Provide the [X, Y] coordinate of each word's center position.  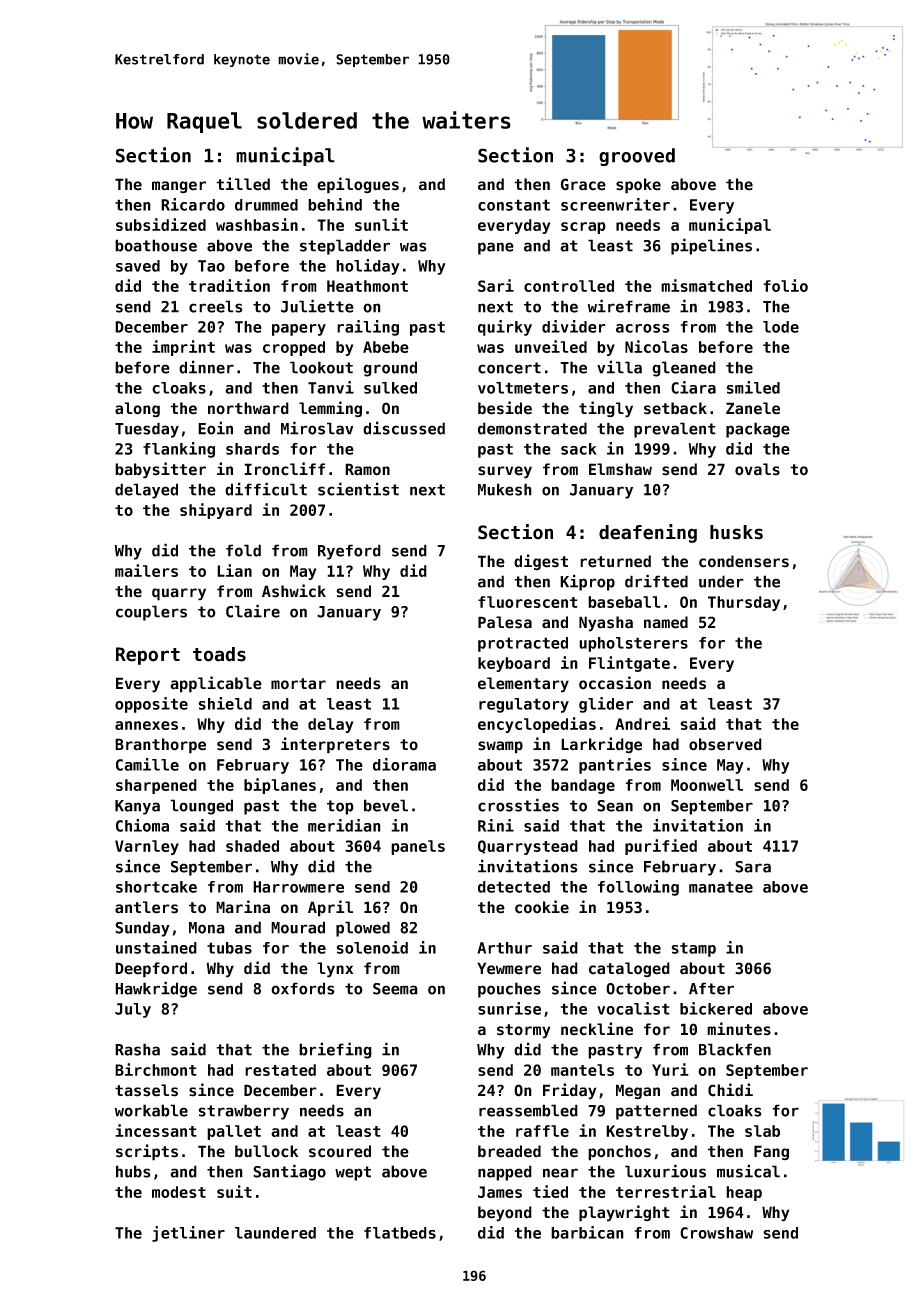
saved [138, 266]
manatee [721, 887]
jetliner [188, 1234]
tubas [229, 948]
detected [514, 887]
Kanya [137, 807]
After [711, 988]
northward [248, 408]
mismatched [706, 285]
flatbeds [400, 1233]
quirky [505, 328]
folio [785, 285]
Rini [496, 825]
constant [514, 205]
